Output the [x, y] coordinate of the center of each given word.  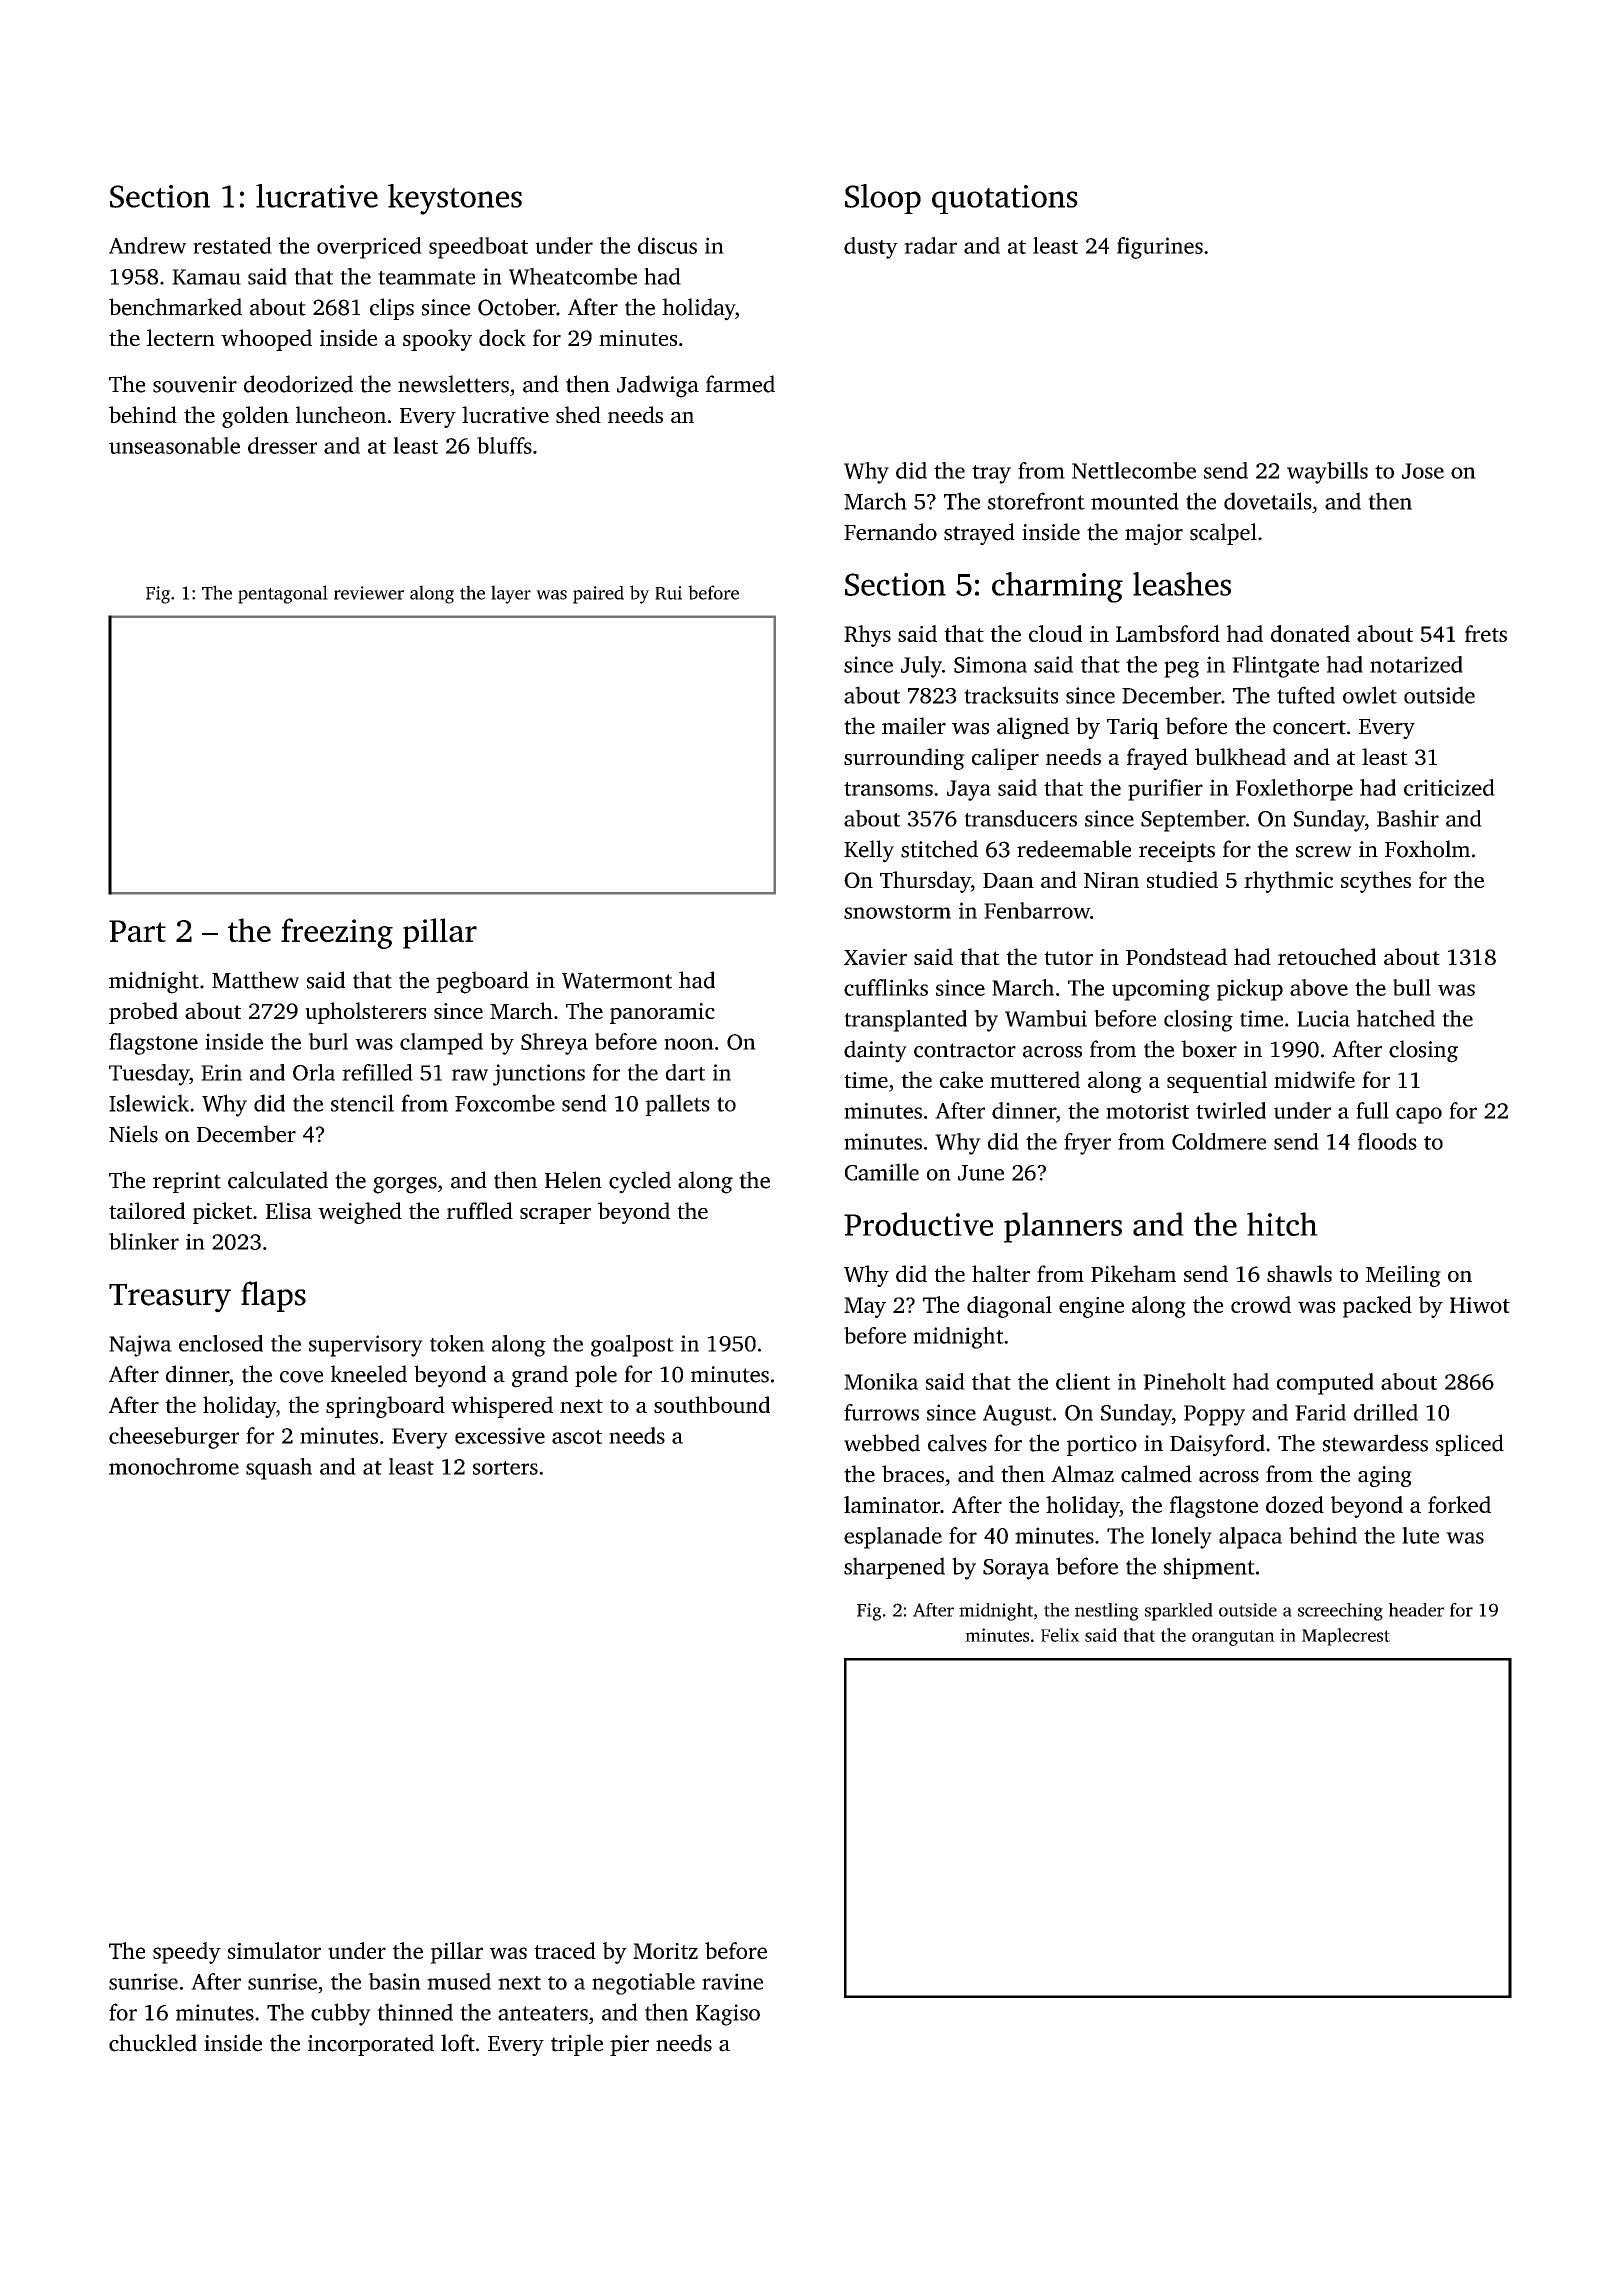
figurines [1160, 248]
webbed [882, 1443]
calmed [1156, 1474]
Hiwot [1480, 1305]
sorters [505, 1468]
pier [629, 2045]
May [865, 1307]
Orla [314, 1072]
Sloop [883, 199]
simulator [274, 1950]
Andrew [147, 245]
